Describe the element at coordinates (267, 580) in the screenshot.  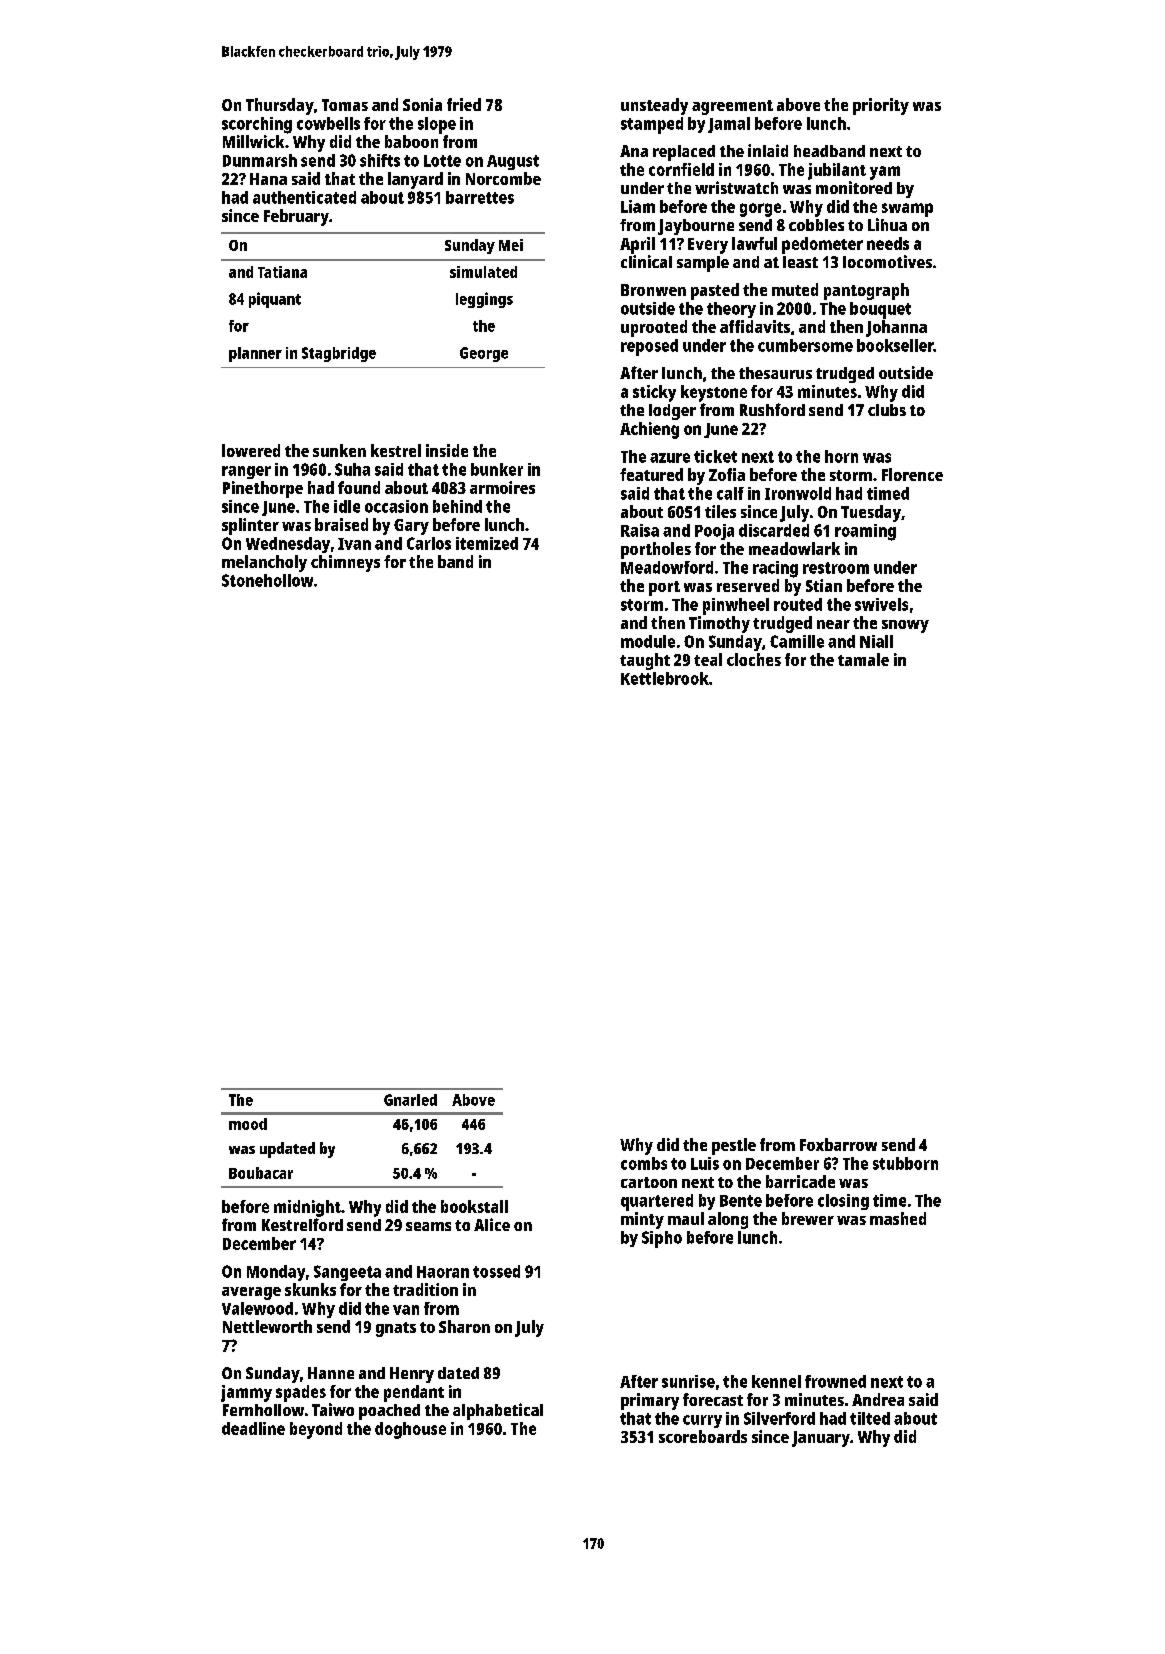
I see `Stonehollow` at that location.
